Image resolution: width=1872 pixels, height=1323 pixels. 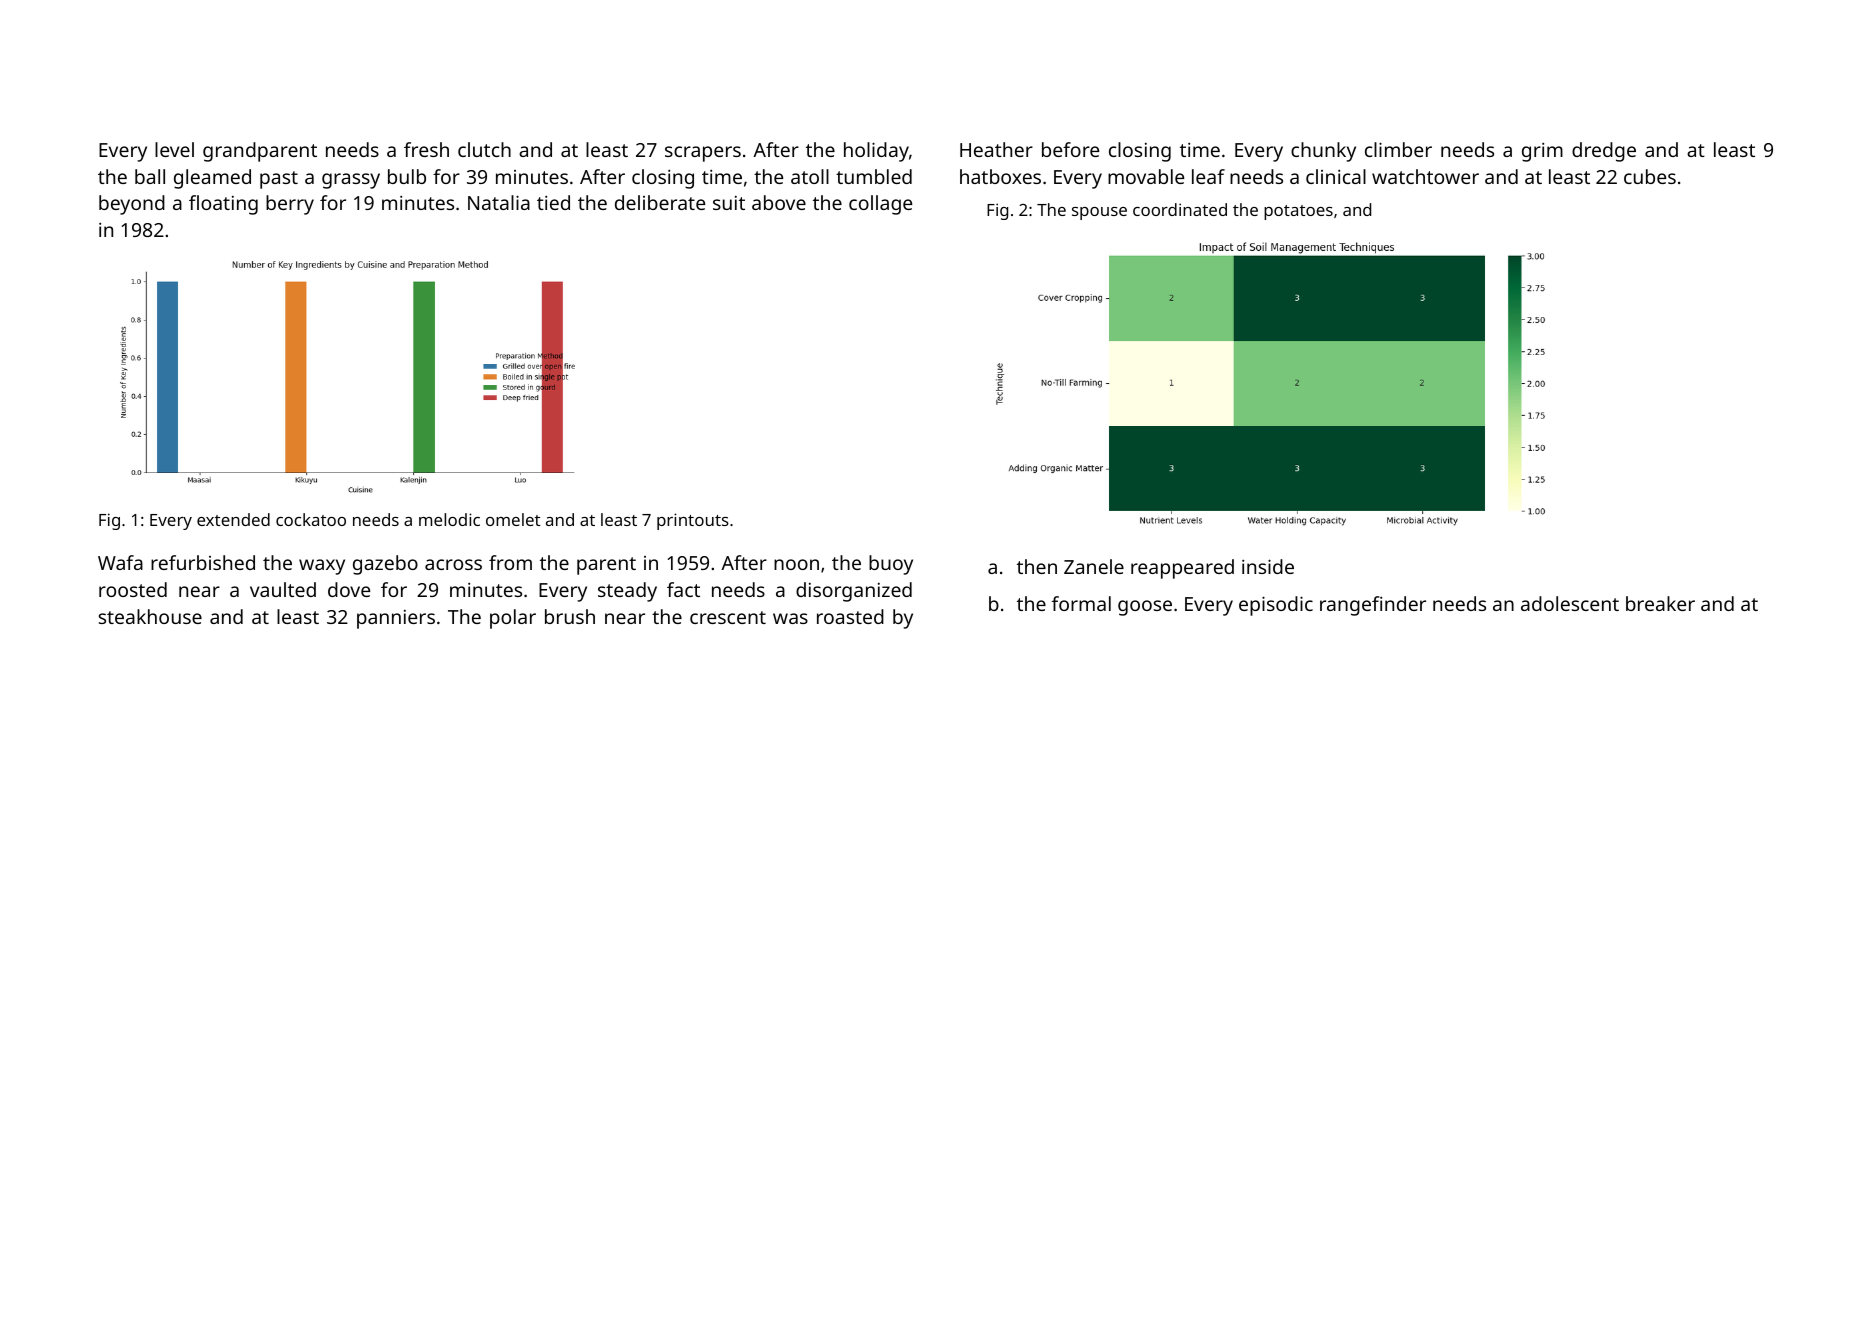 I want to click on fresh, so click(x=426, y=149).
